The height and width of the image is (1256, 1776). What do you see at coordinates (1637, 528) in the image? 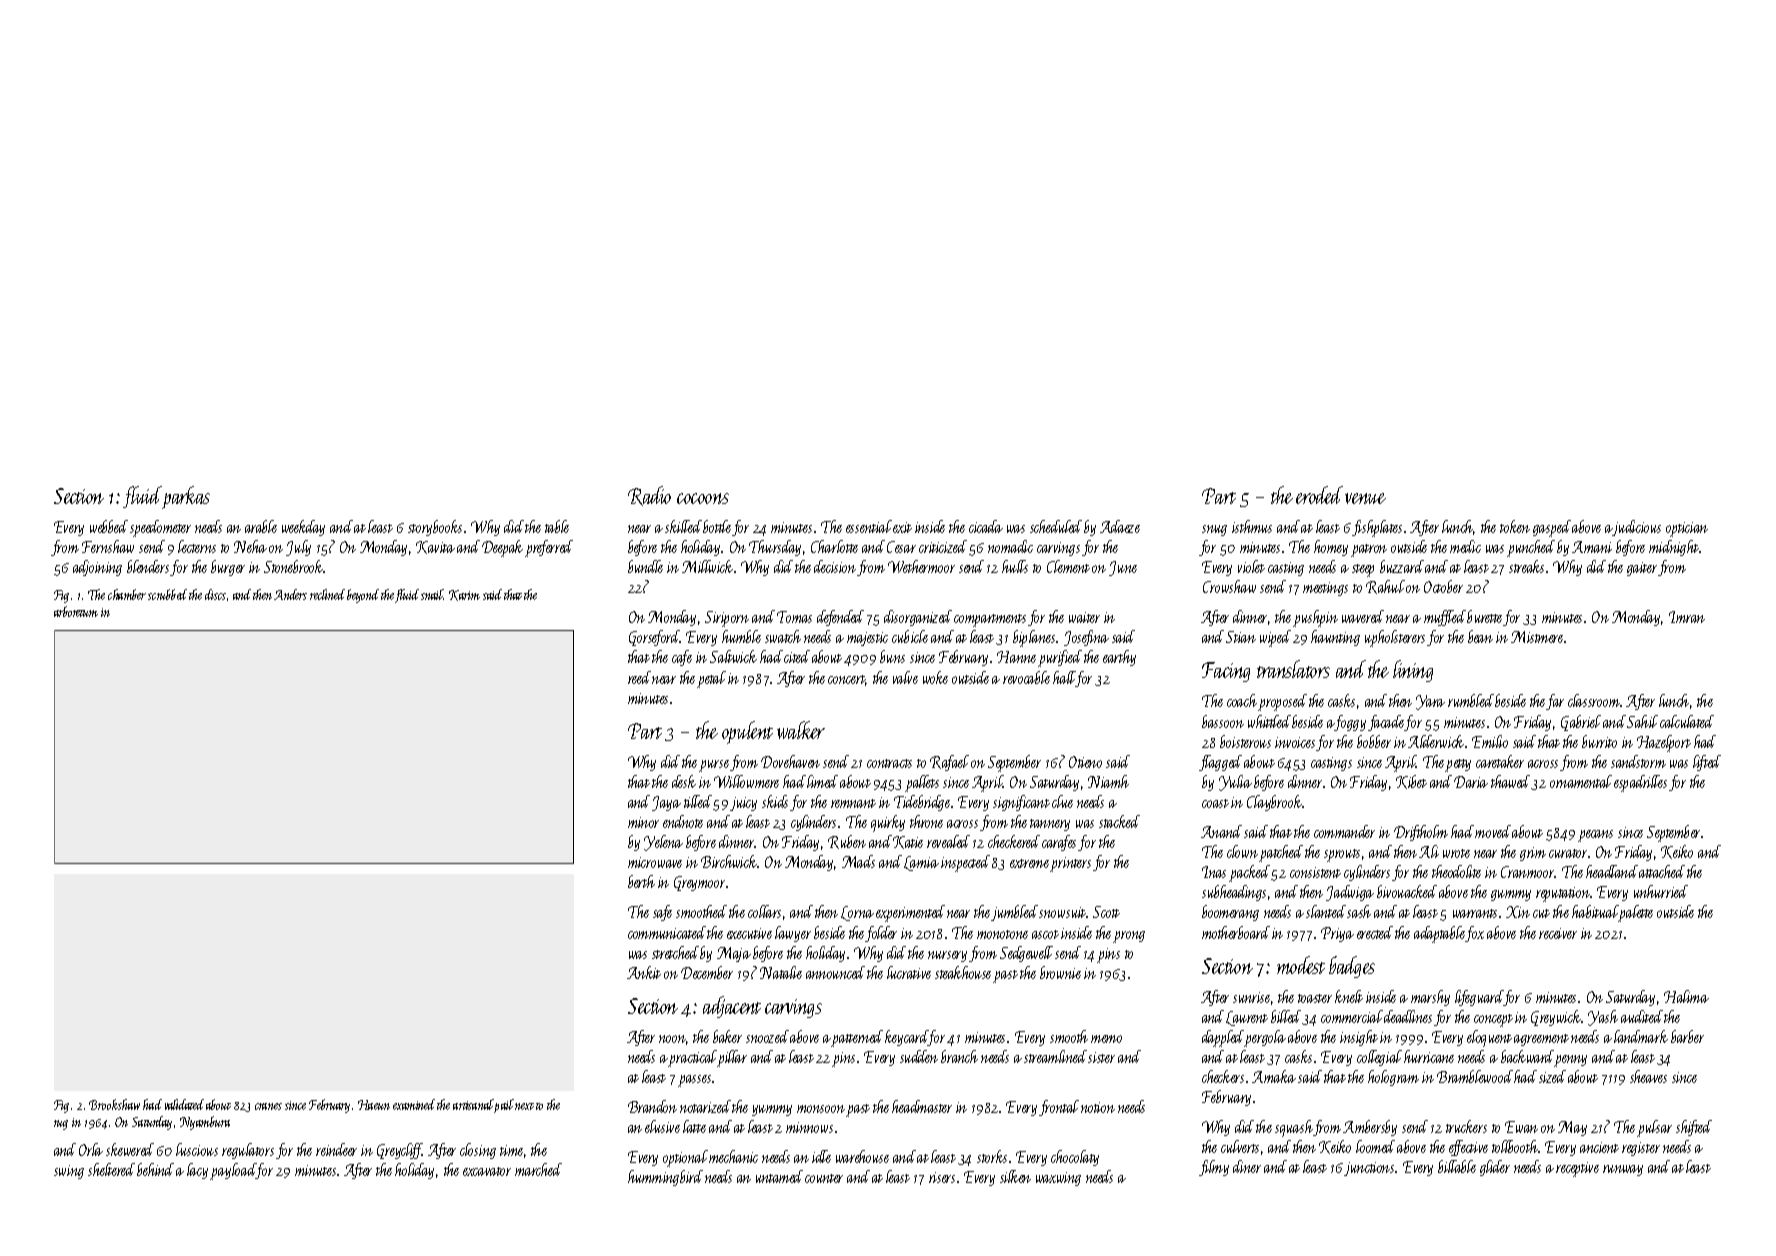
I see `judicious` at bounding box center [1637, 528].
